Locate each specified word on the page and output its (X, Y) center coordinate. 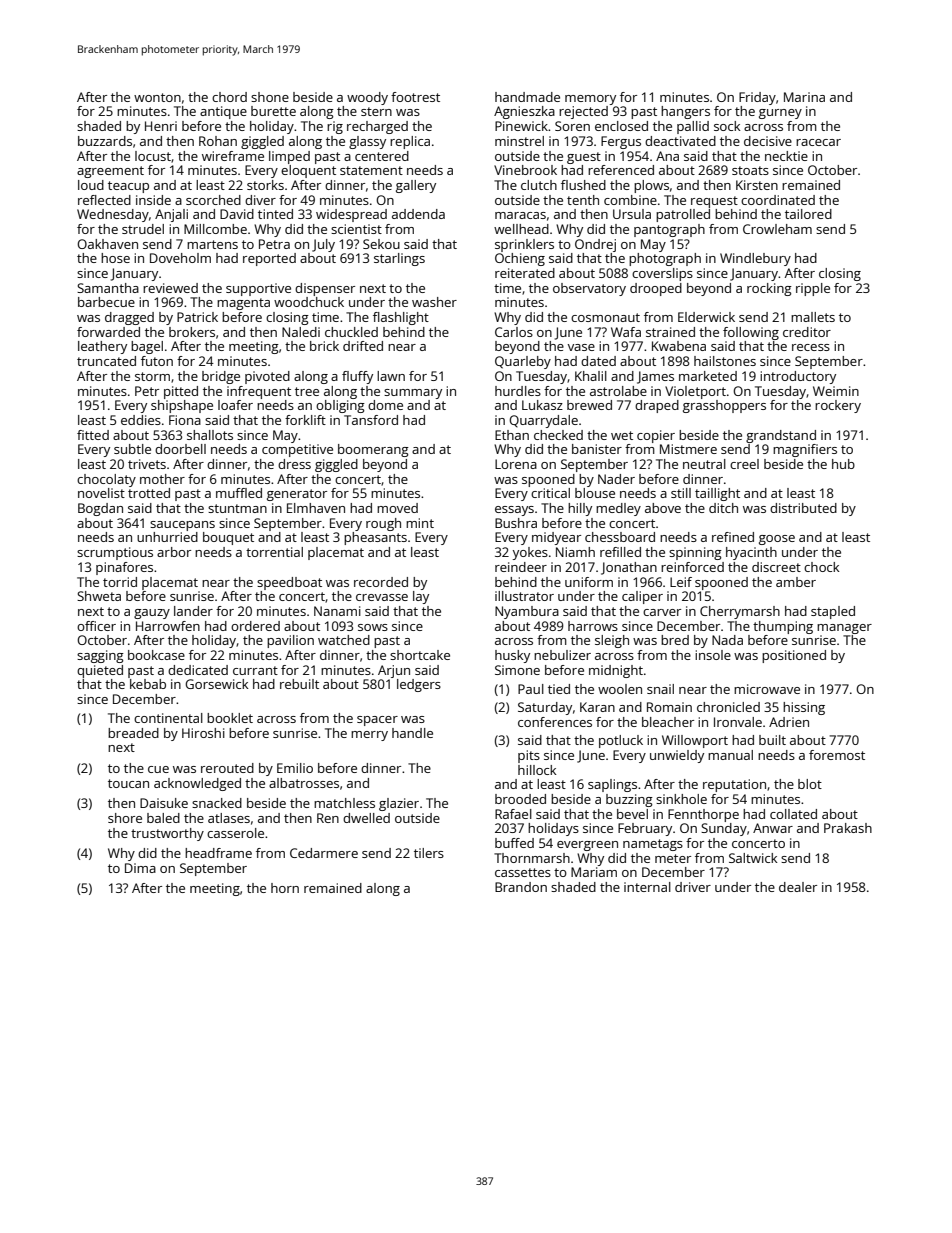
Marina (804, 97)
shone (270, 97)
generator (297, 495)
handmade (527, 97)
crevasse (382, 597)
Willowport (695, 741)
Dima (140, 868)
